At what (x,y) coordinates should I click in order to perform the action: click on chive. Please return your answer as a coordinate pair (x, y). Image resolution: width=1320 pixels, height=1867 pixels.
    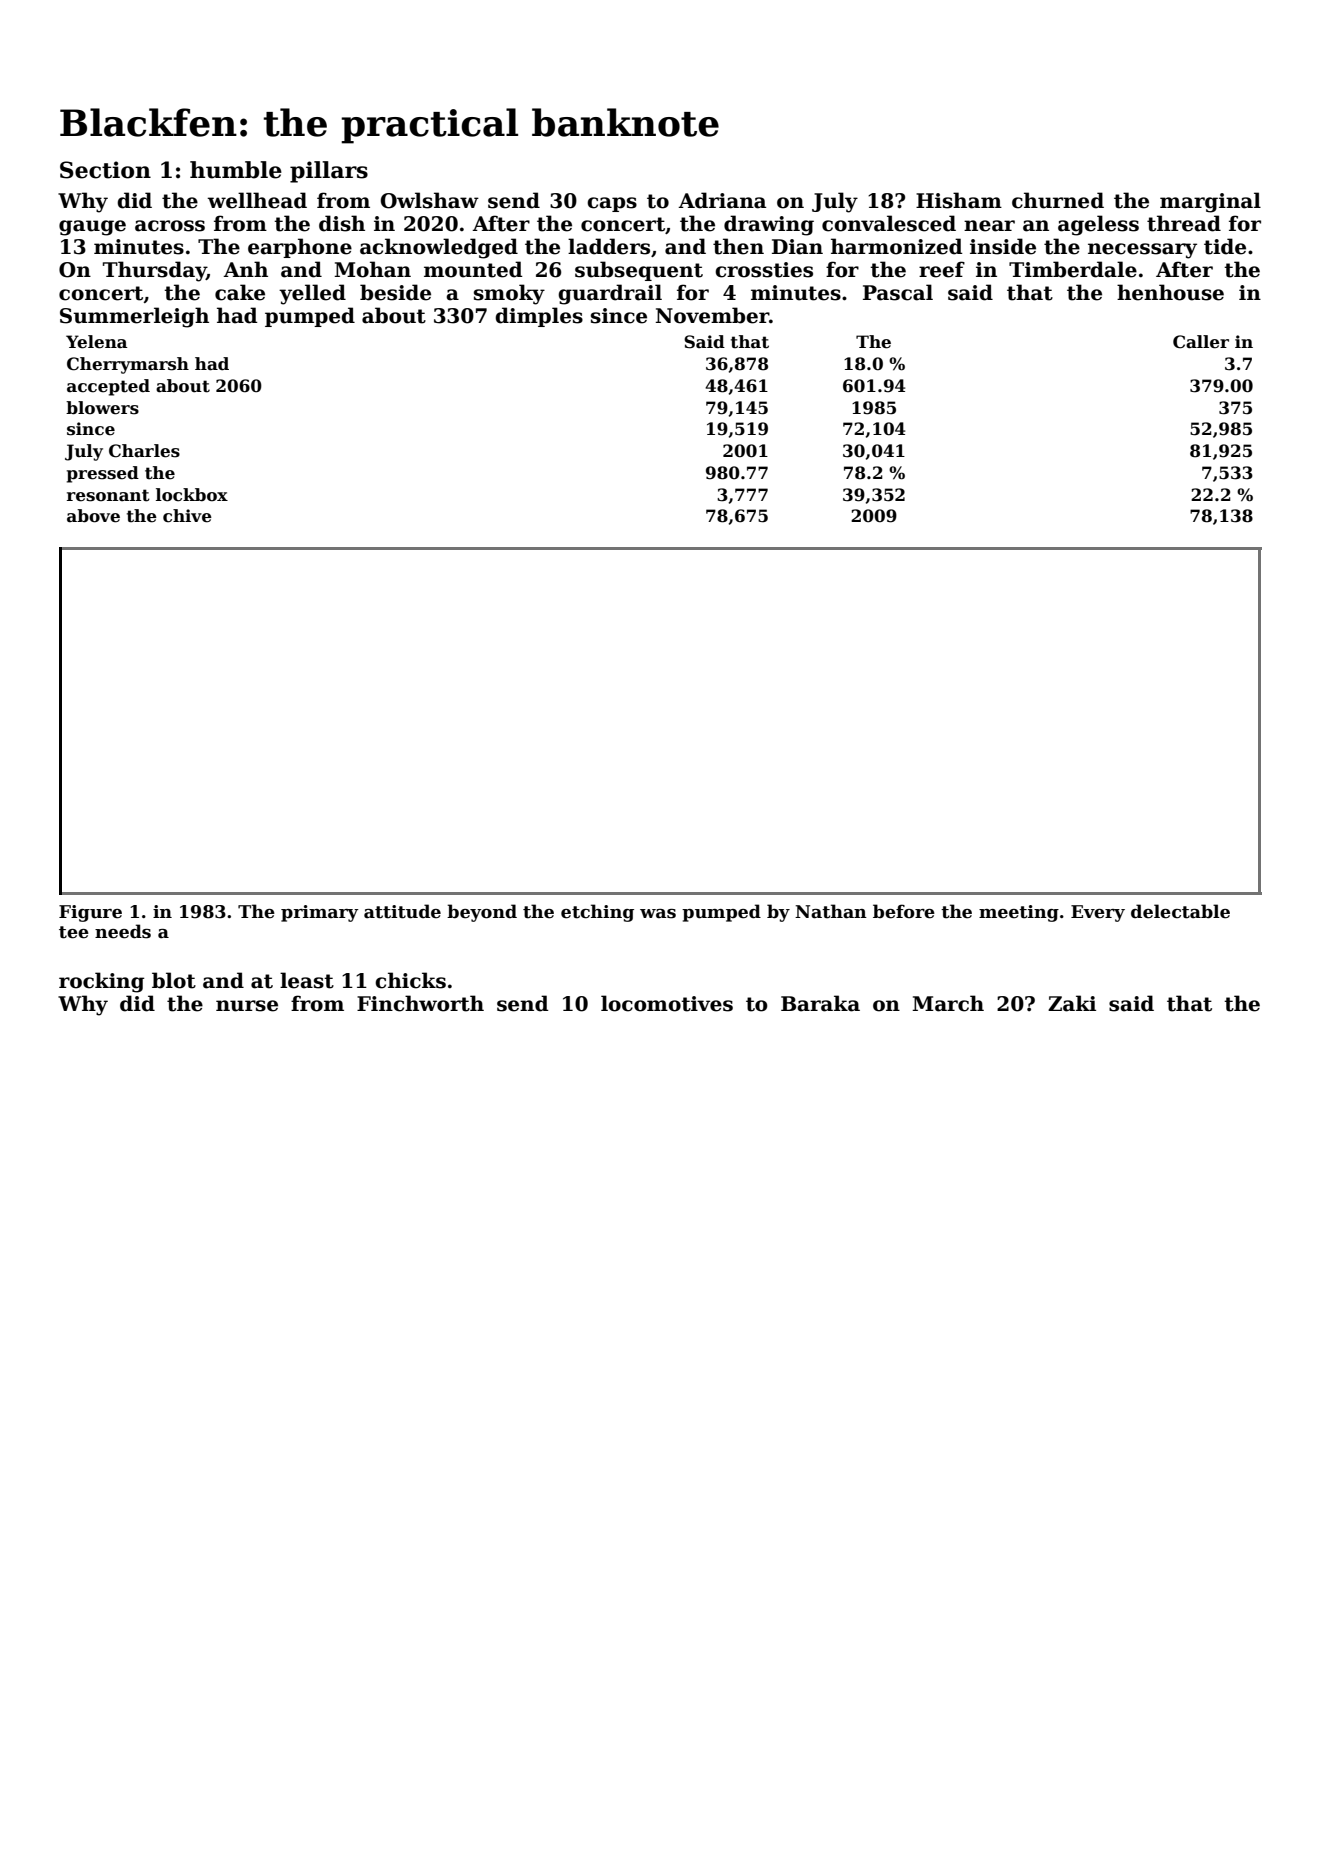
    Looking at the image, I should click on (187, 516).
